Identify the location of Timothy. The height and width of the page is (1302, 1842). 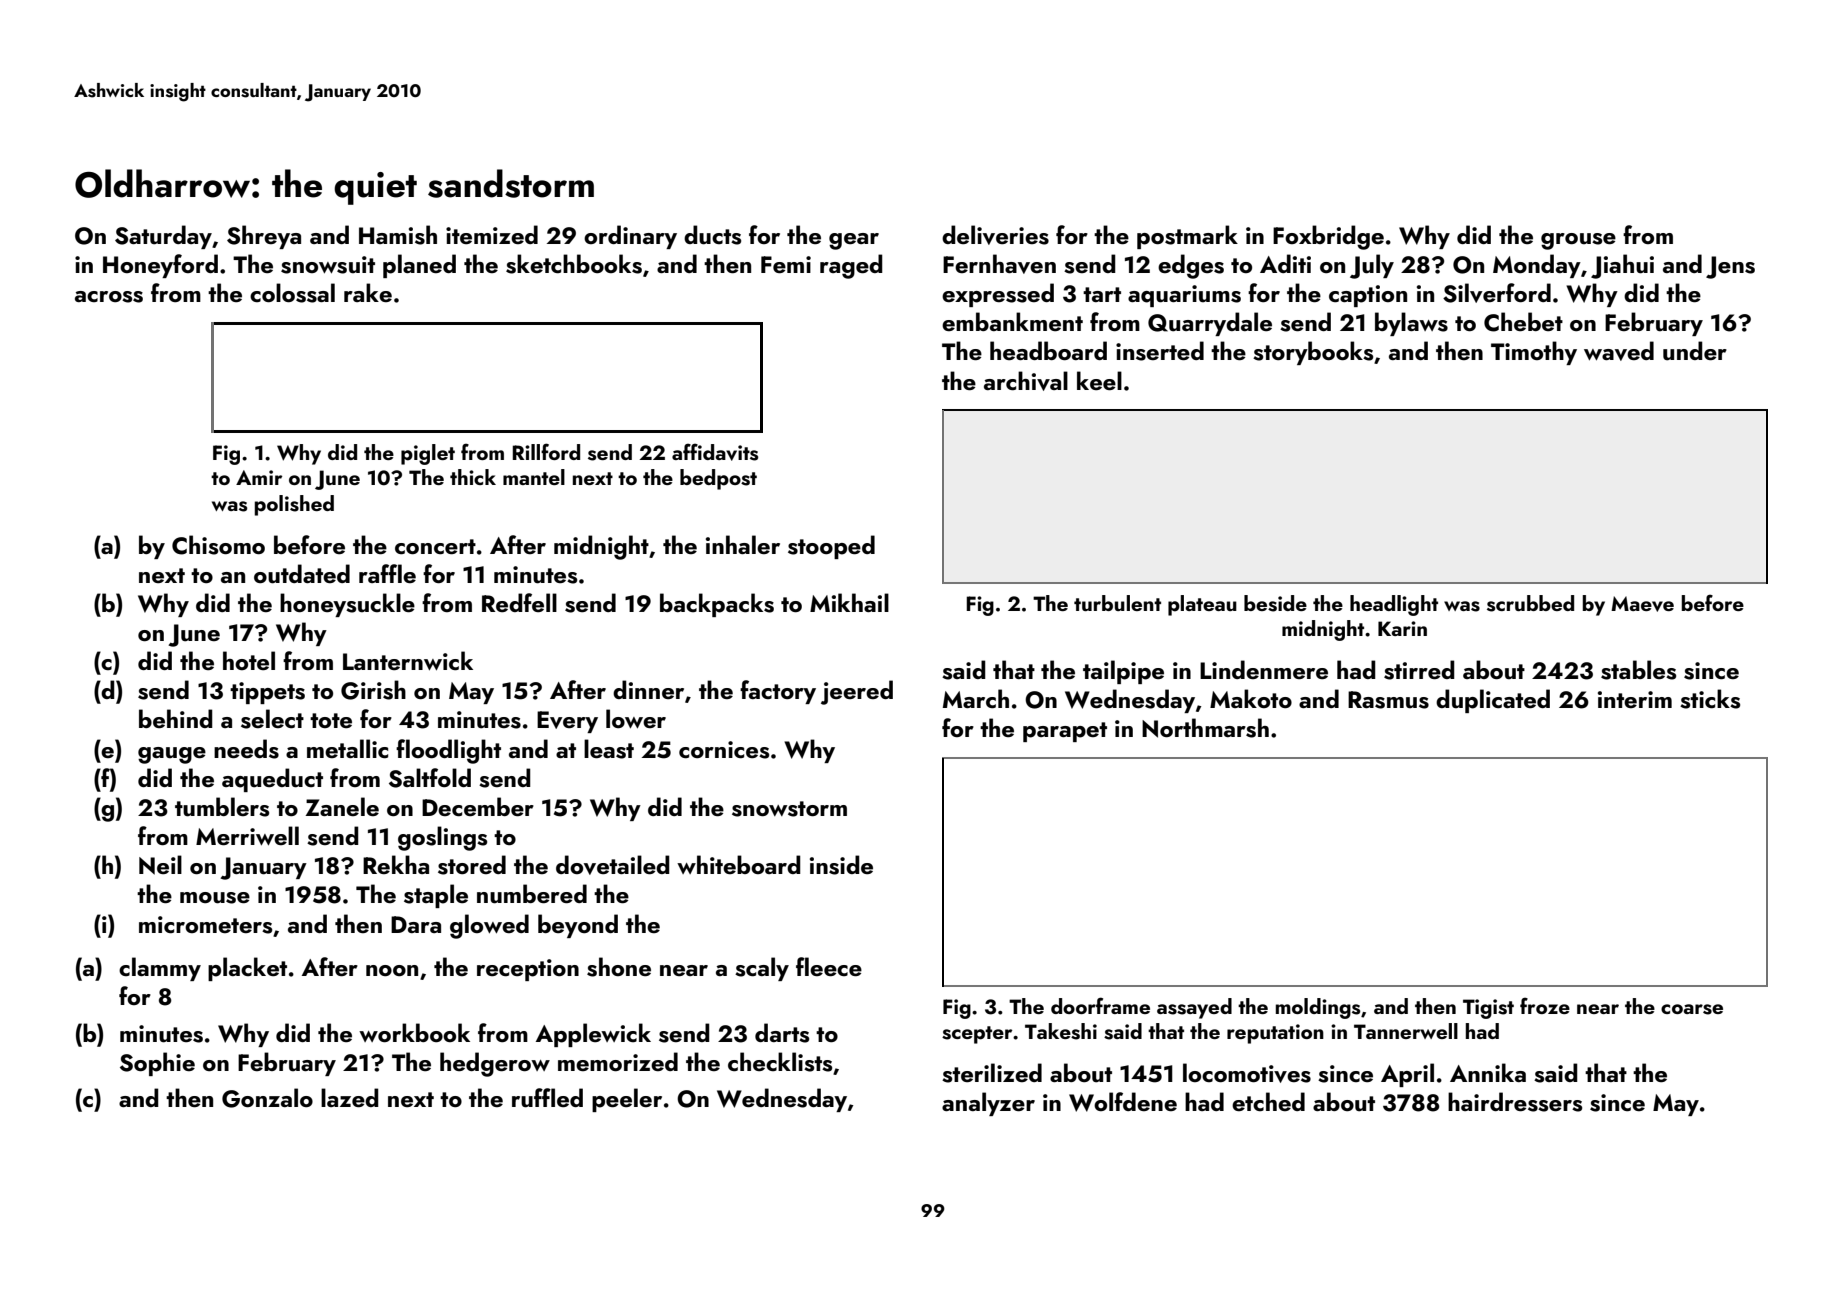
(1534, 353).
